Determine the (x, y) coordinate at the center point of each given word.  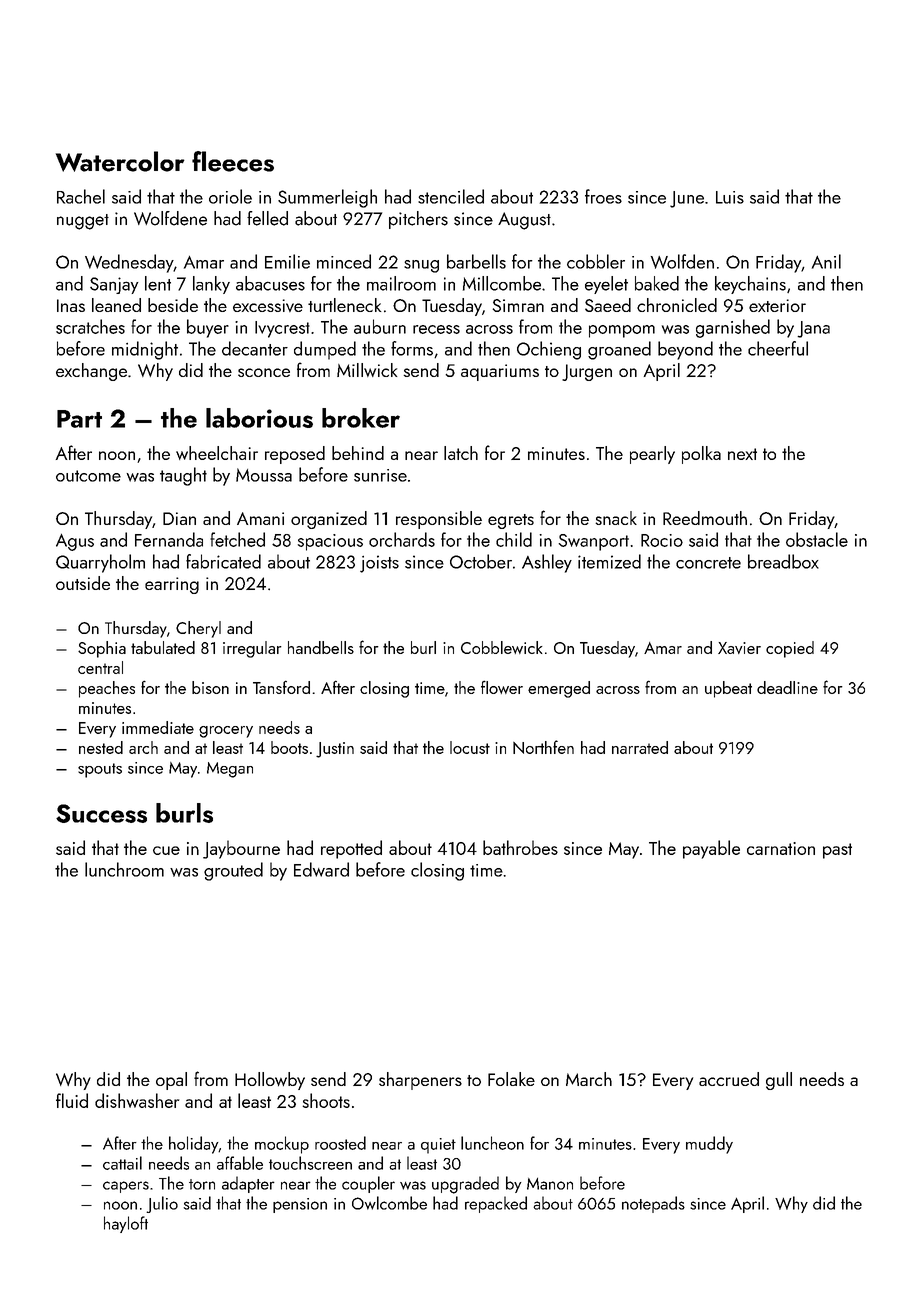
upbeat (728, 689)
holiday (193, 1145)
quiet (438, 1146)
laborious (259, 418)
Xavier (739, 648)
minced (344, 261)
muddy (709, 1145)
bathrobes (520, 847)
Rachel (81, 196)
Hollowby (270, 1081)
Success (101, 813)
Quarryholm (100, 563)
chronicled (677, 305)
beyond (685, 350)
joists (379, 564)
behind (358, 453)
